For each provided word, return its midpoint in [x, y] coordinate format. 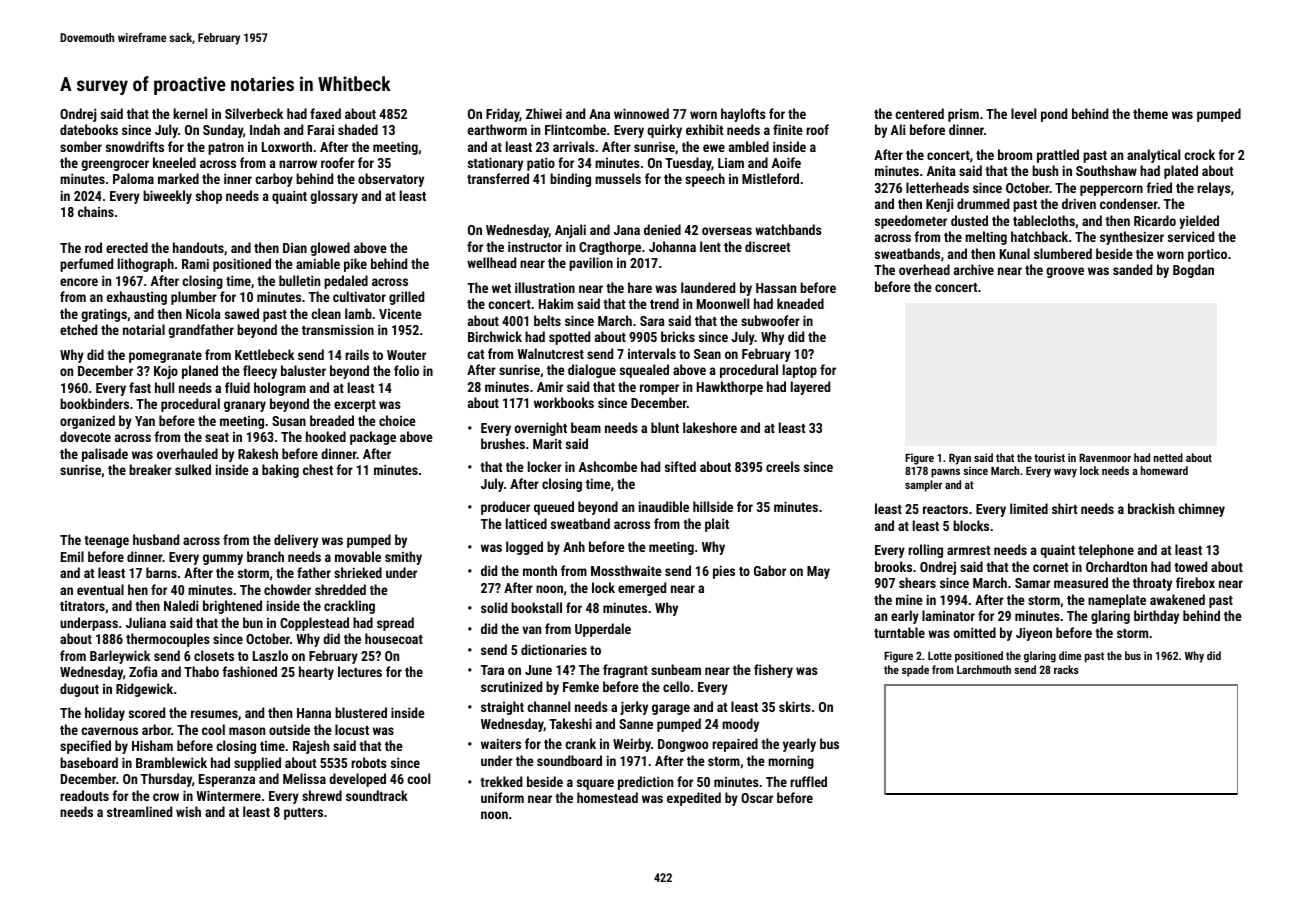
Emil [72, 556]
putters [303, 814]
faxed [325, 113]
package [373, 438]
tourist [1049, 457]
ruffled [808, 781]
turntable [899, 632]
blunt [665, 427]
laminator [948, 615]
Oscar [757, 798]
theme [1150, 113]
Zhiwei [544, 113]
